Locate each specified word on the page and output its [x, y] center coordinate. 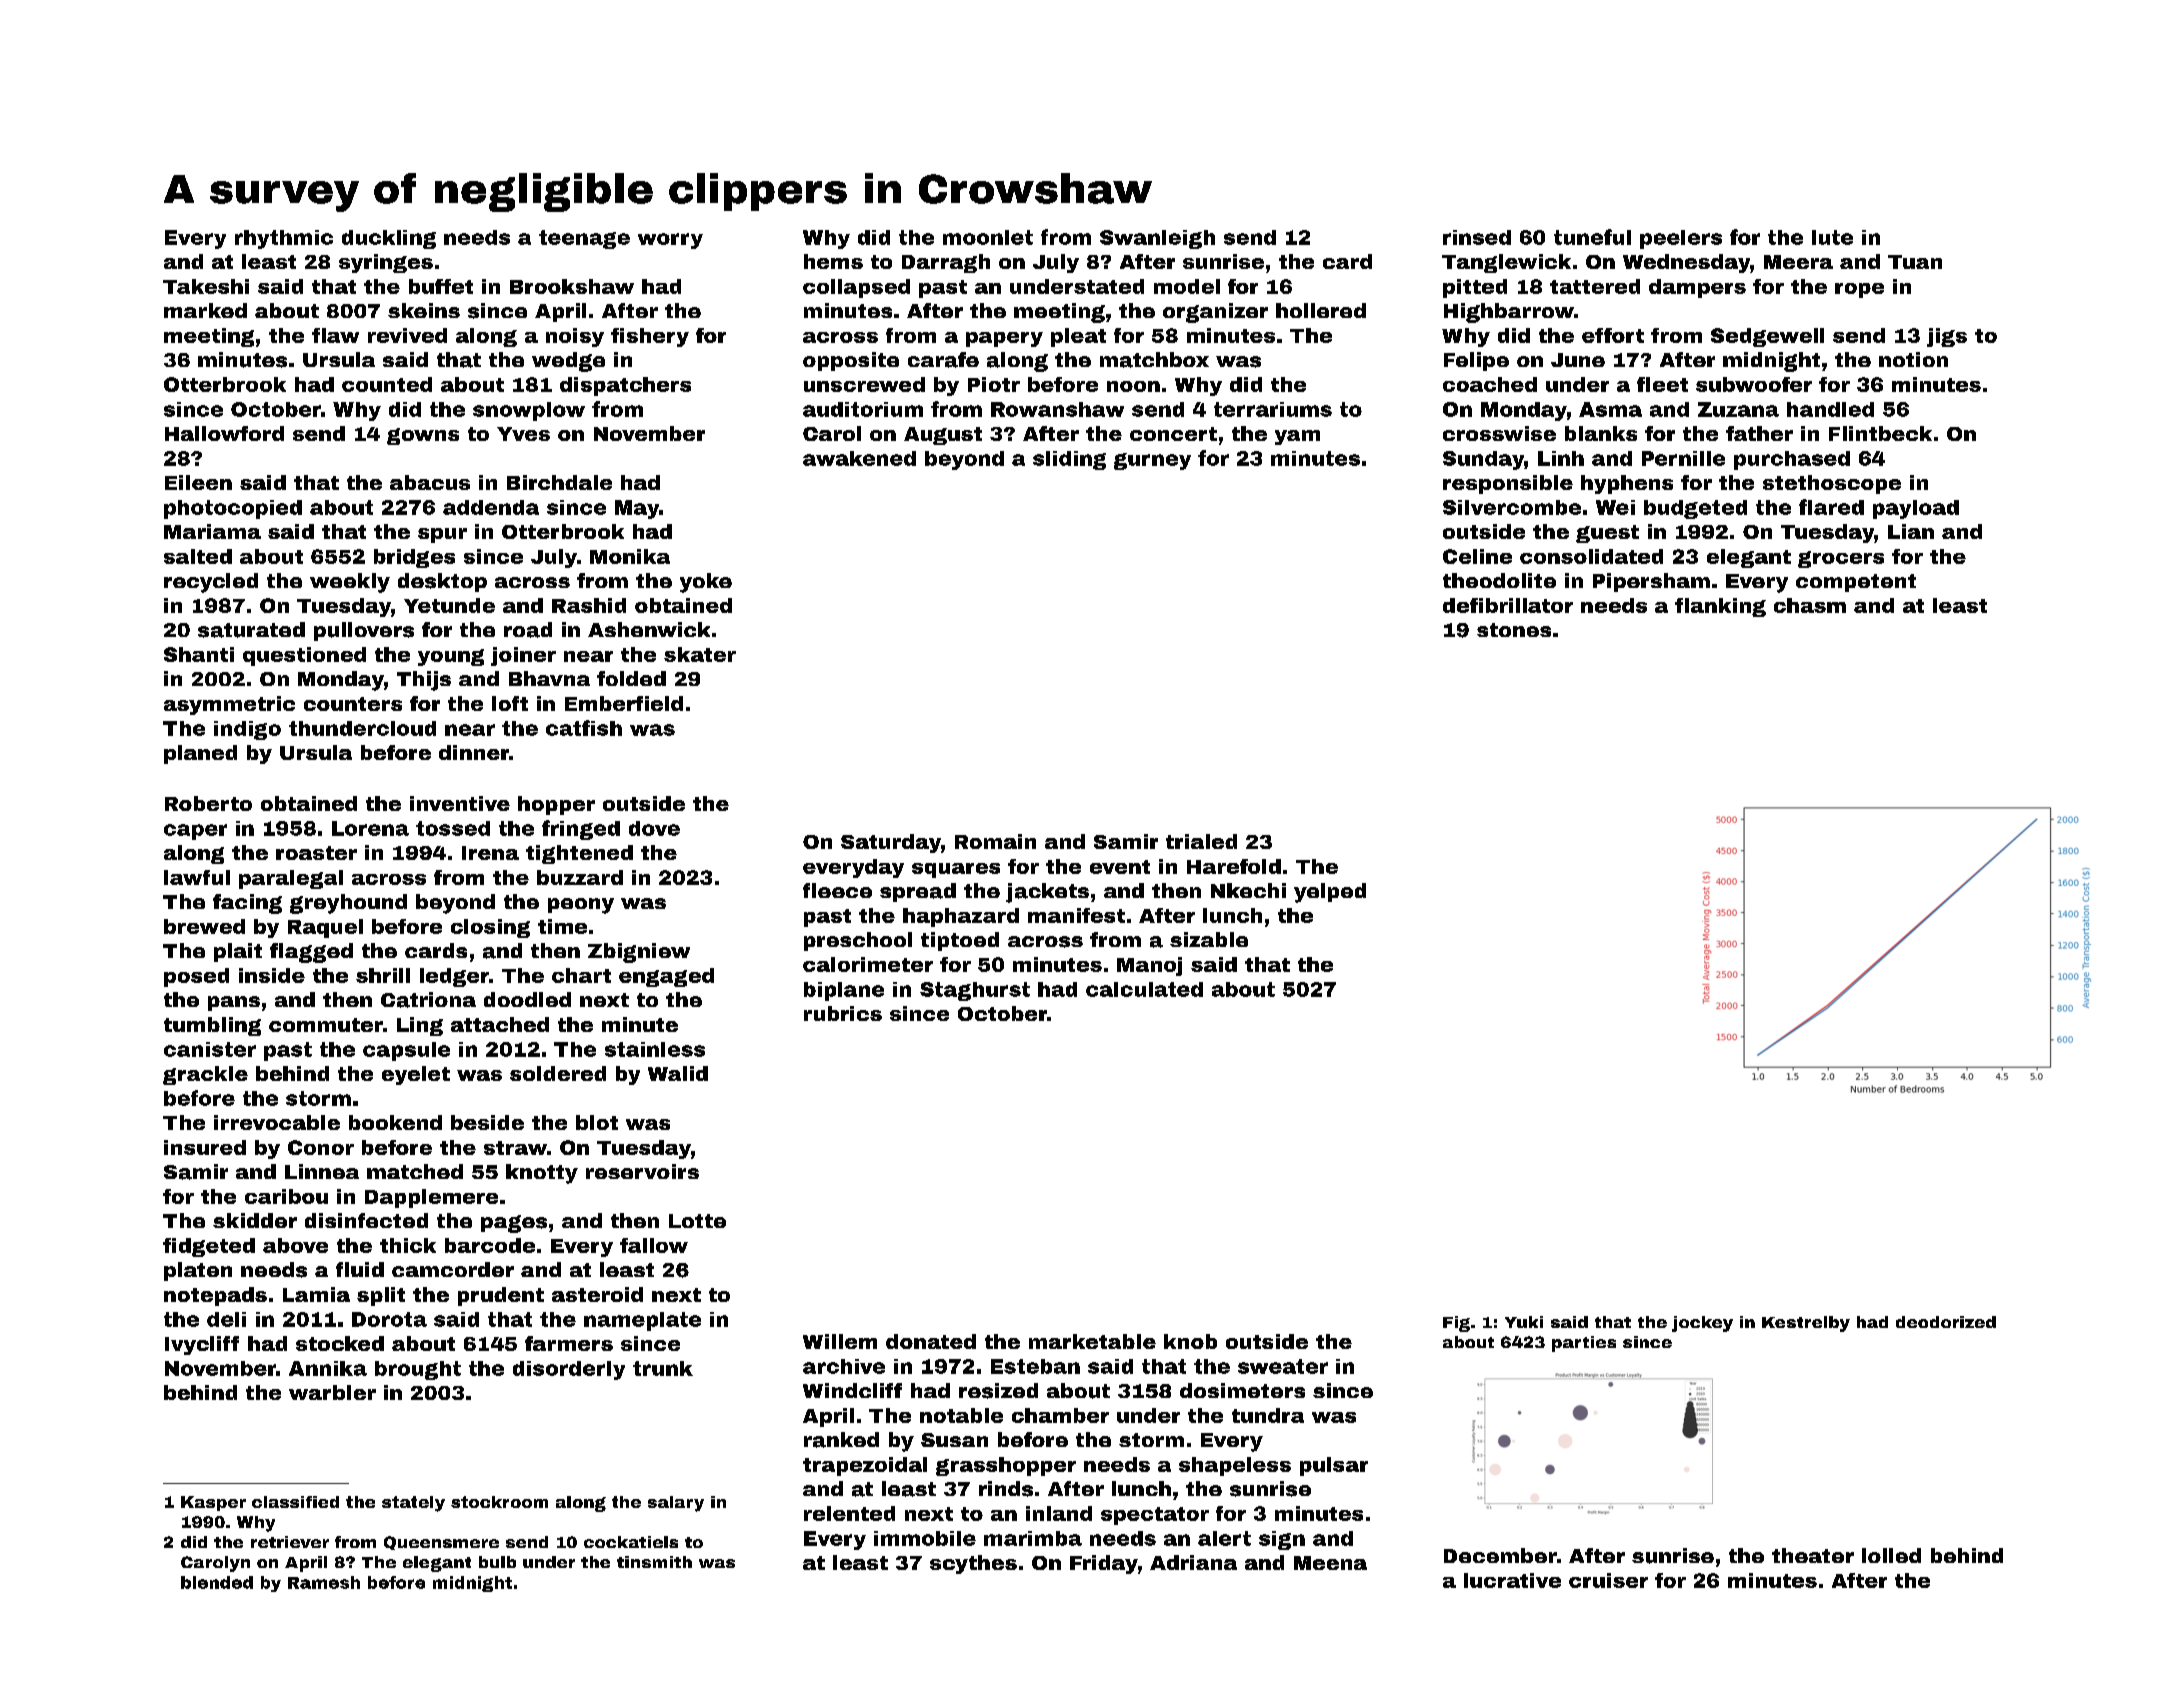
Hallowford [224, 433]
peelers [1681, 239]
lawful [197, 877]
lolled [1891, 1555]
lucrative [1512, 1580]
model [1187, 286]
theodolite [1499, 580]
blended [217, 1582]
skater [700, 654]
